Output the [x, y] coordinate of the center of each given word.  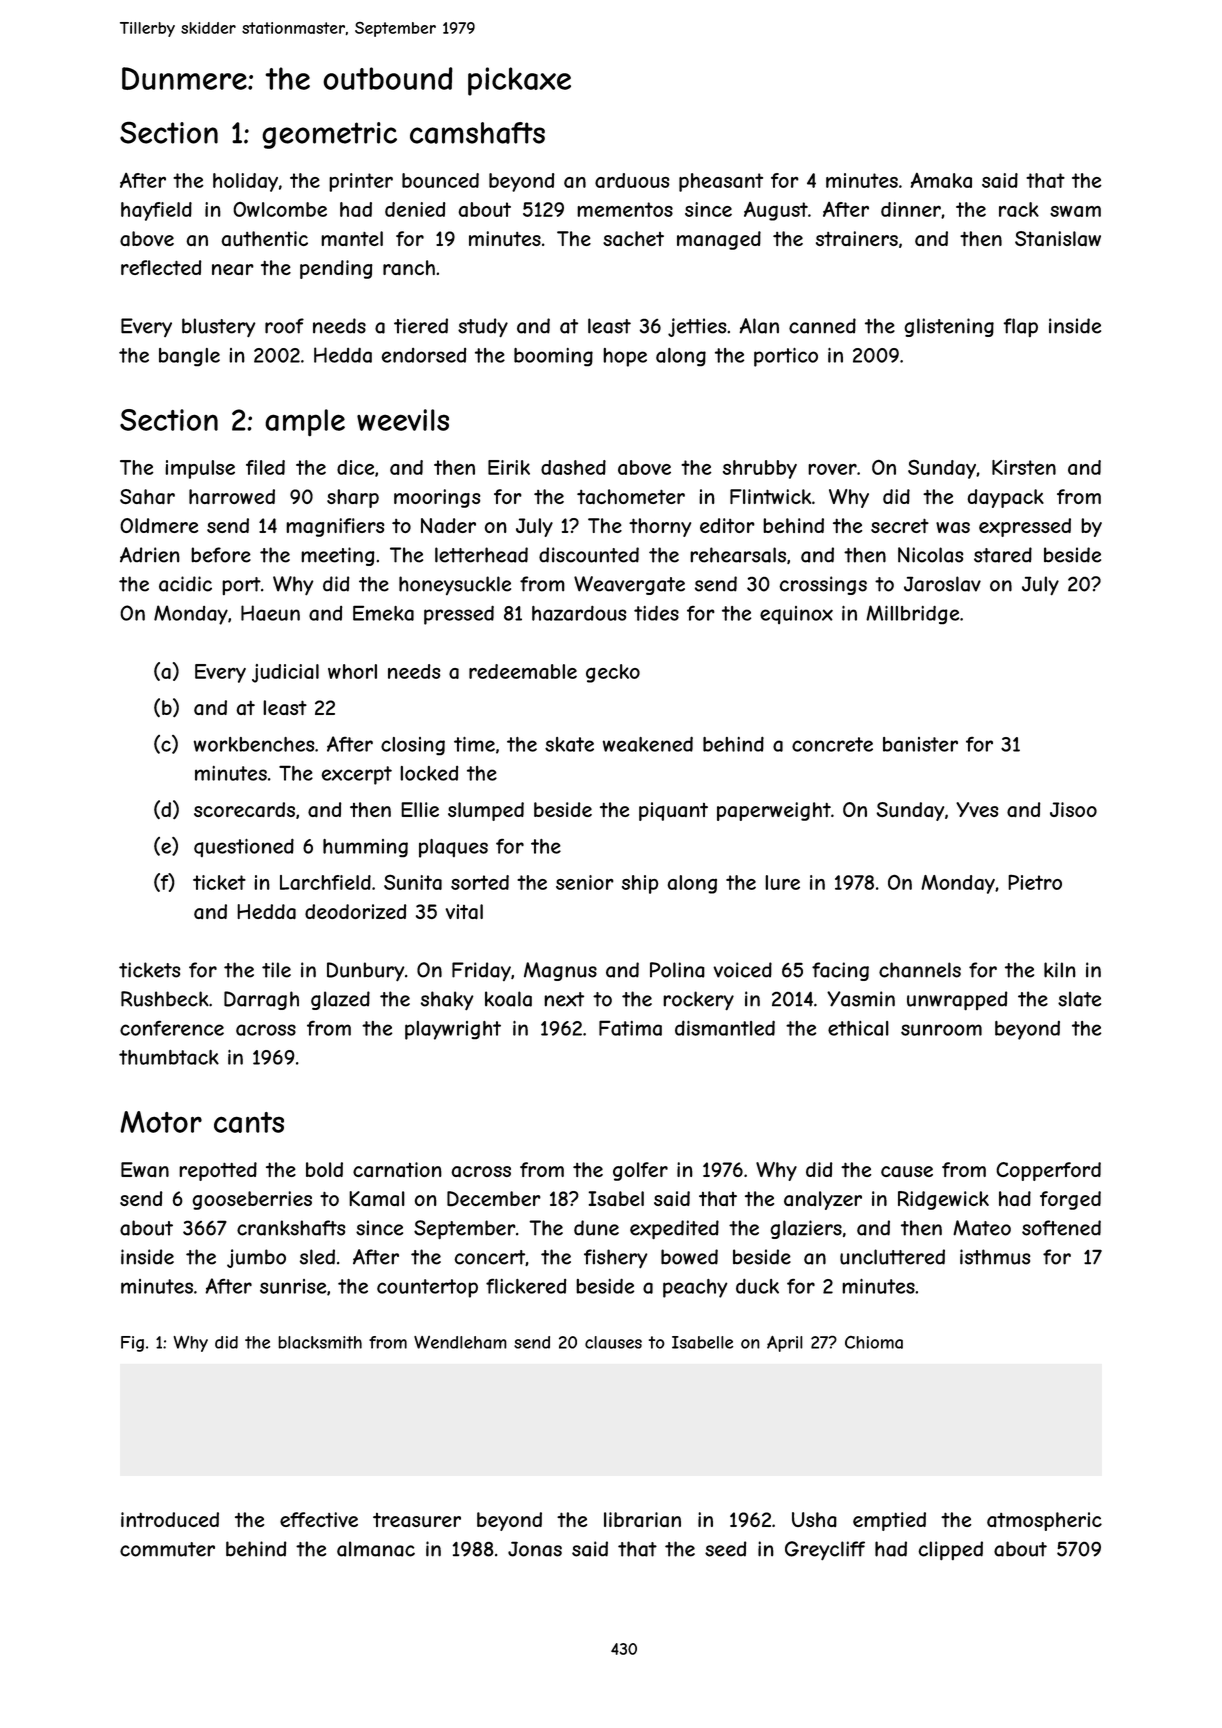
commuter [167, 1549]
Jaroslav [942, 584]
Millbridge [912, 614]
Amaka [941, 180]
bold [324, 1169]
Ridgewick [943, 1200]
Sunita [413, 882]
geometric [329, 135]
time [474, 744]
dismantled [725, 1028]
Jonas [535, 1549]
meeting [338, 556]
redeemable [523, 671]
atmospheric [1044, 1521]
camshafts [477, 133]
